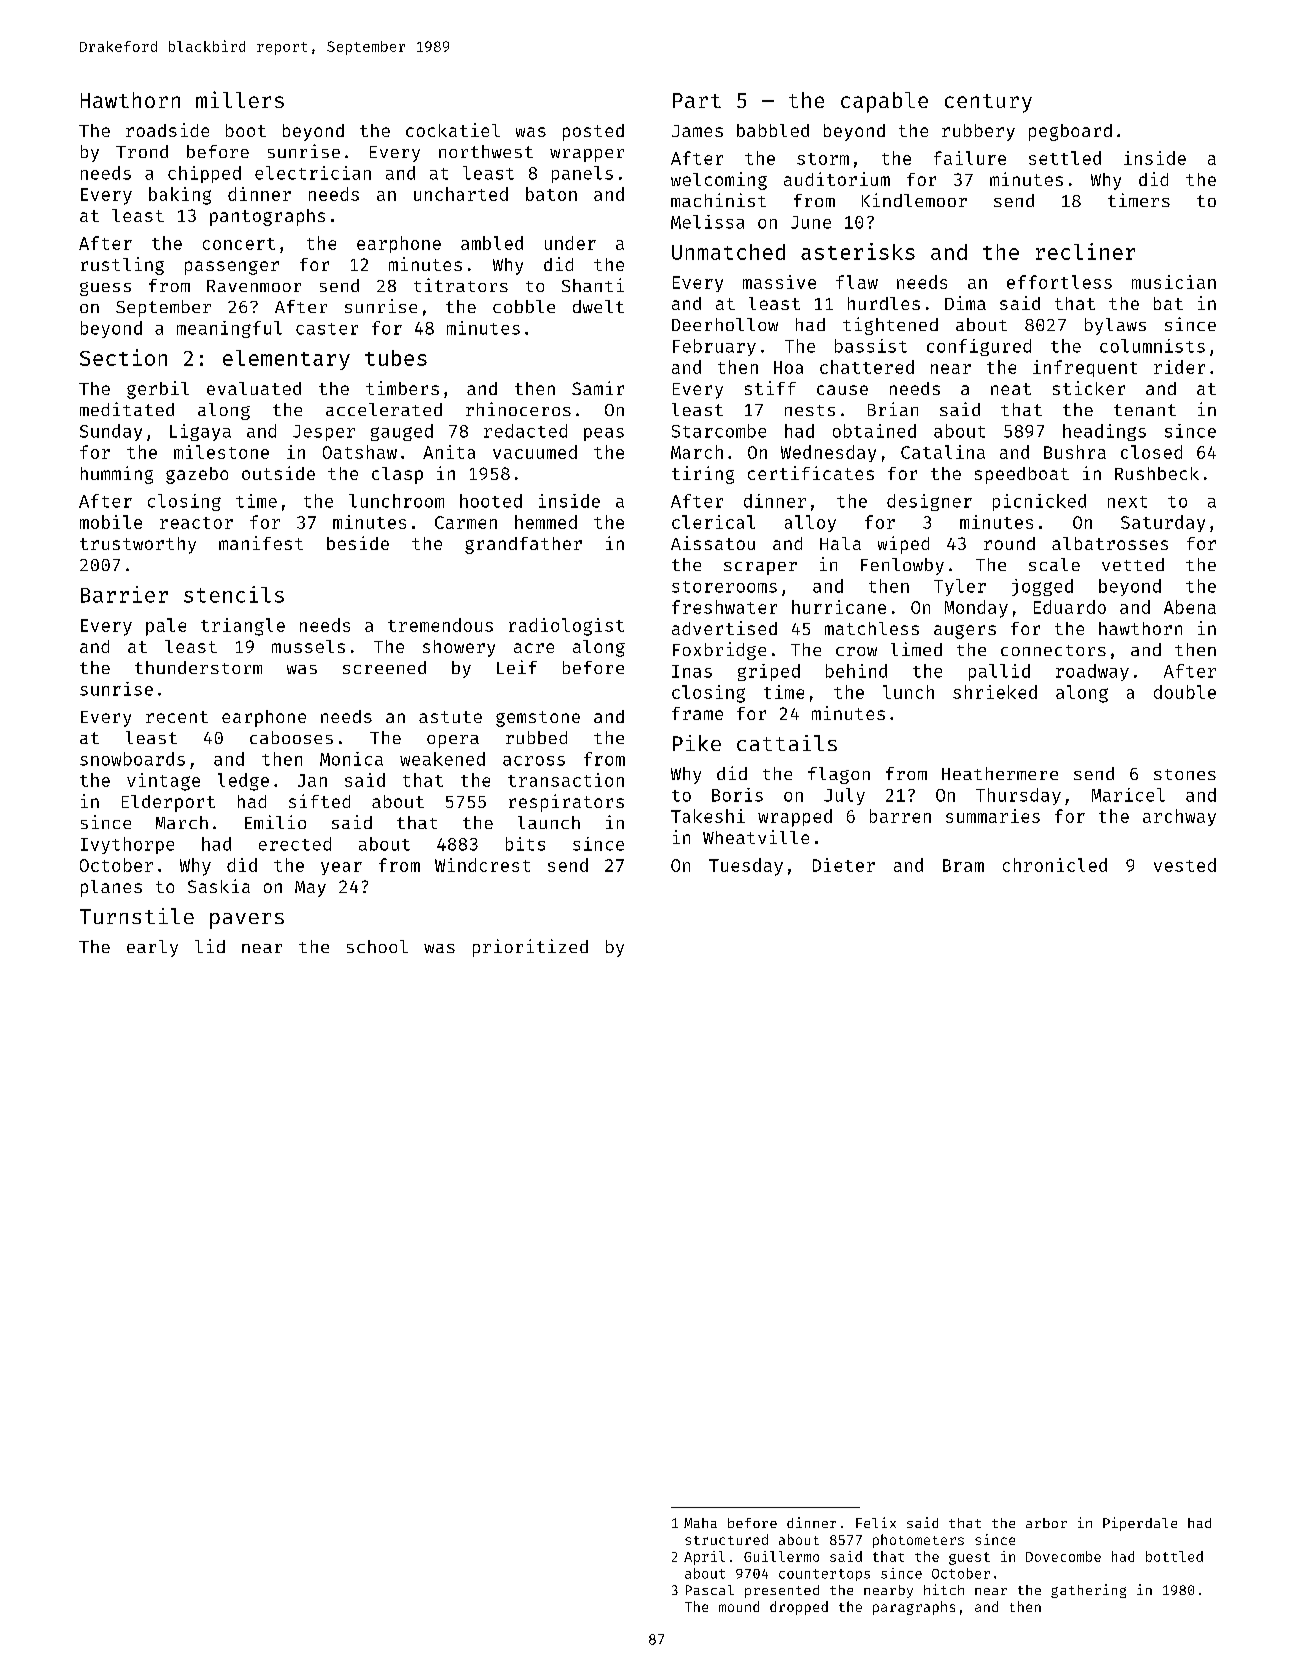 This document has height=1677, width=1296. What do you see at coordinates (704, 1558) in the document?
I see `April` at bounding box center [704, 1558].
